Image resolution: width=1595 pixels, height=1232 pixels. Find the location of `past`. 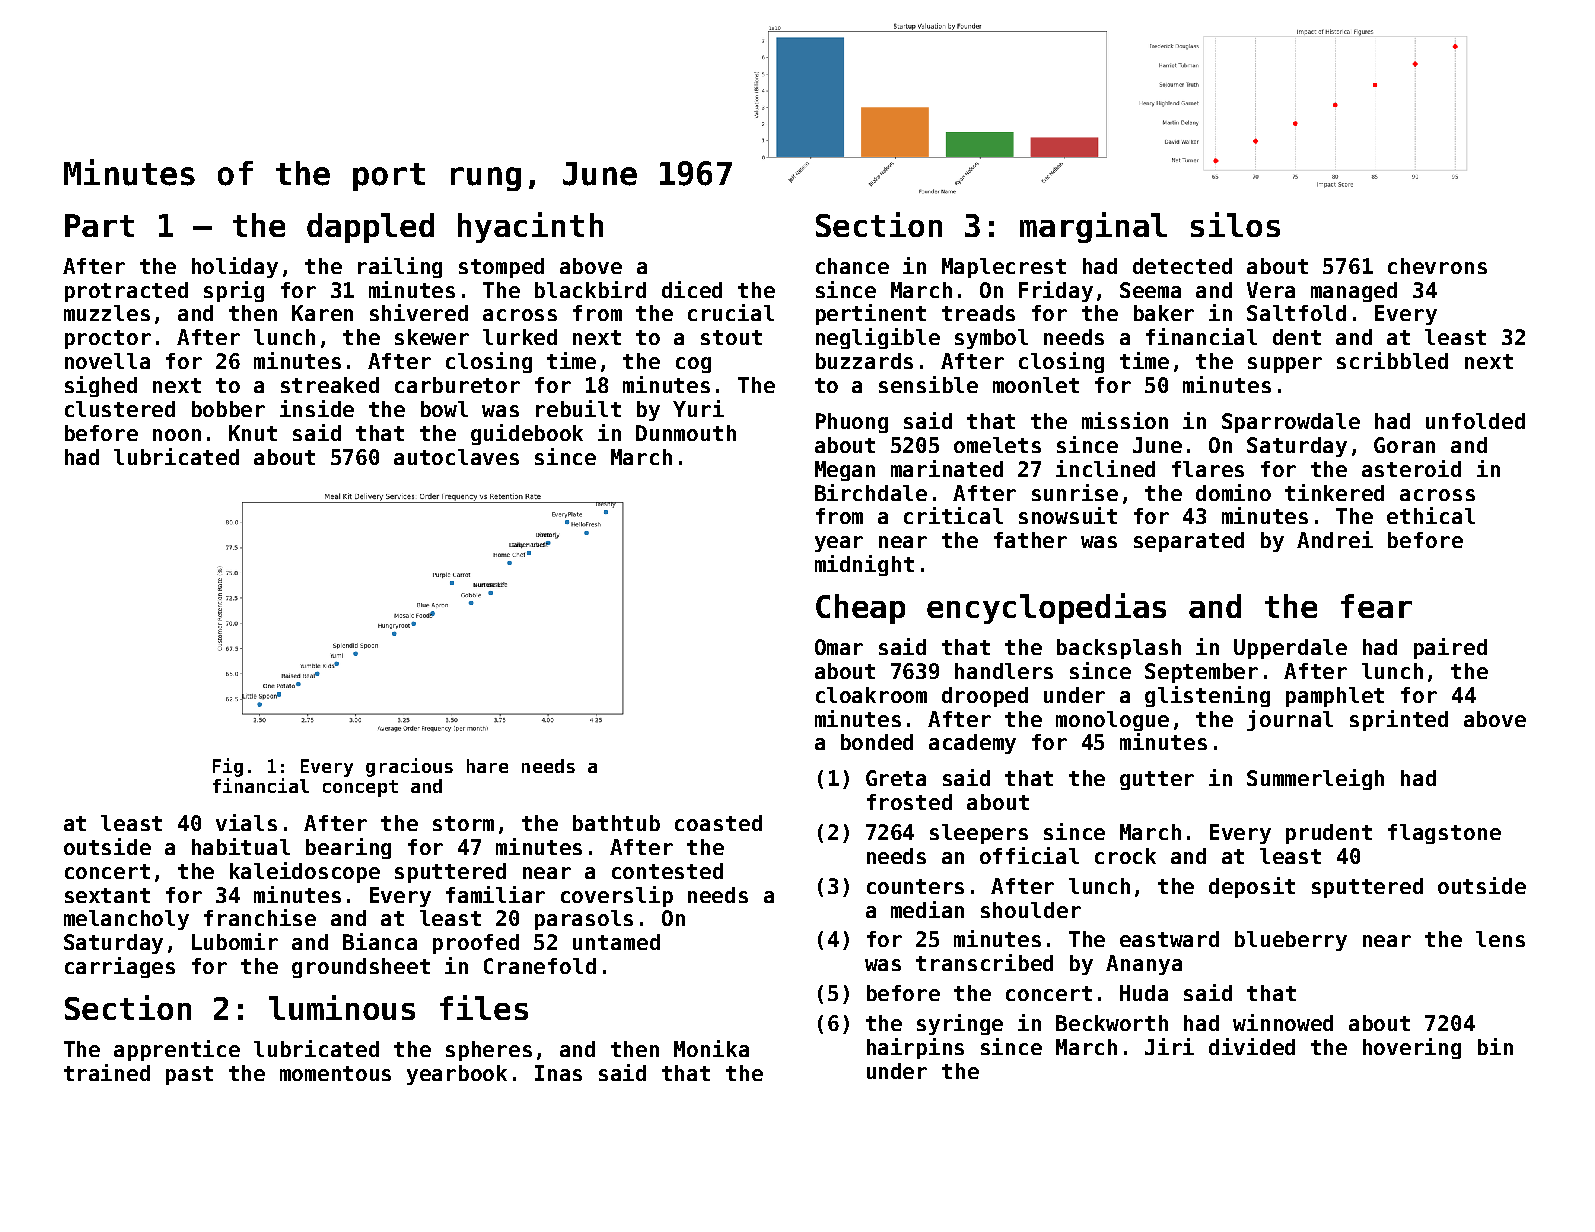

past is located at coordinates (189, 1075).
